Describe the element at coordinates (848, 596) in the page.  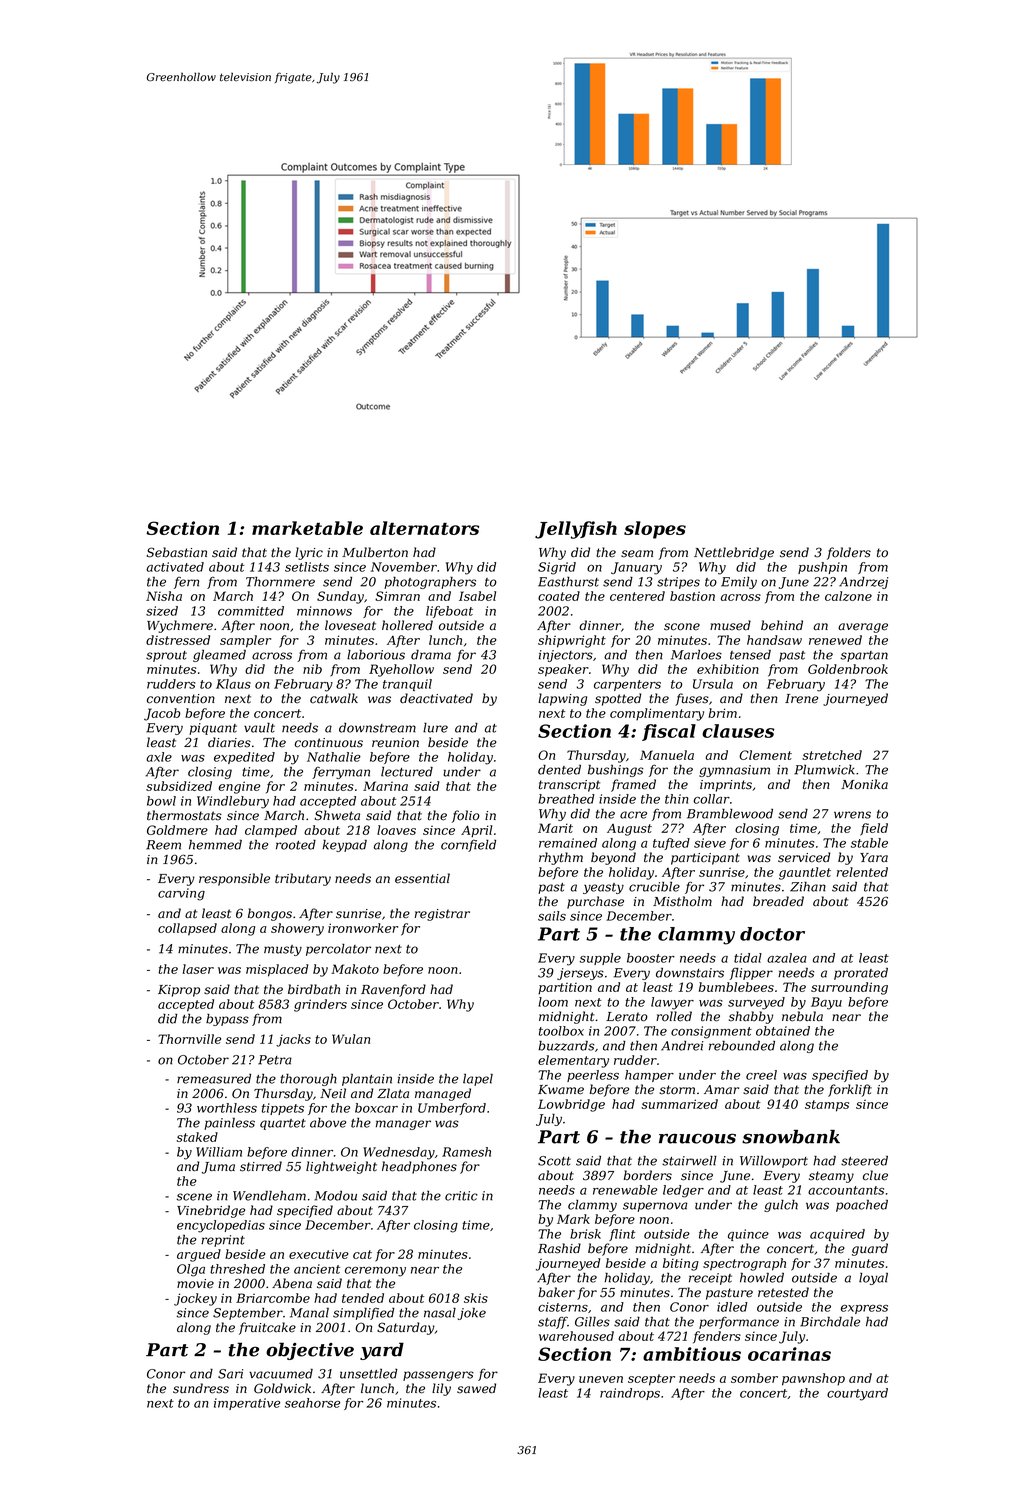
I see `calzone` at that location.
